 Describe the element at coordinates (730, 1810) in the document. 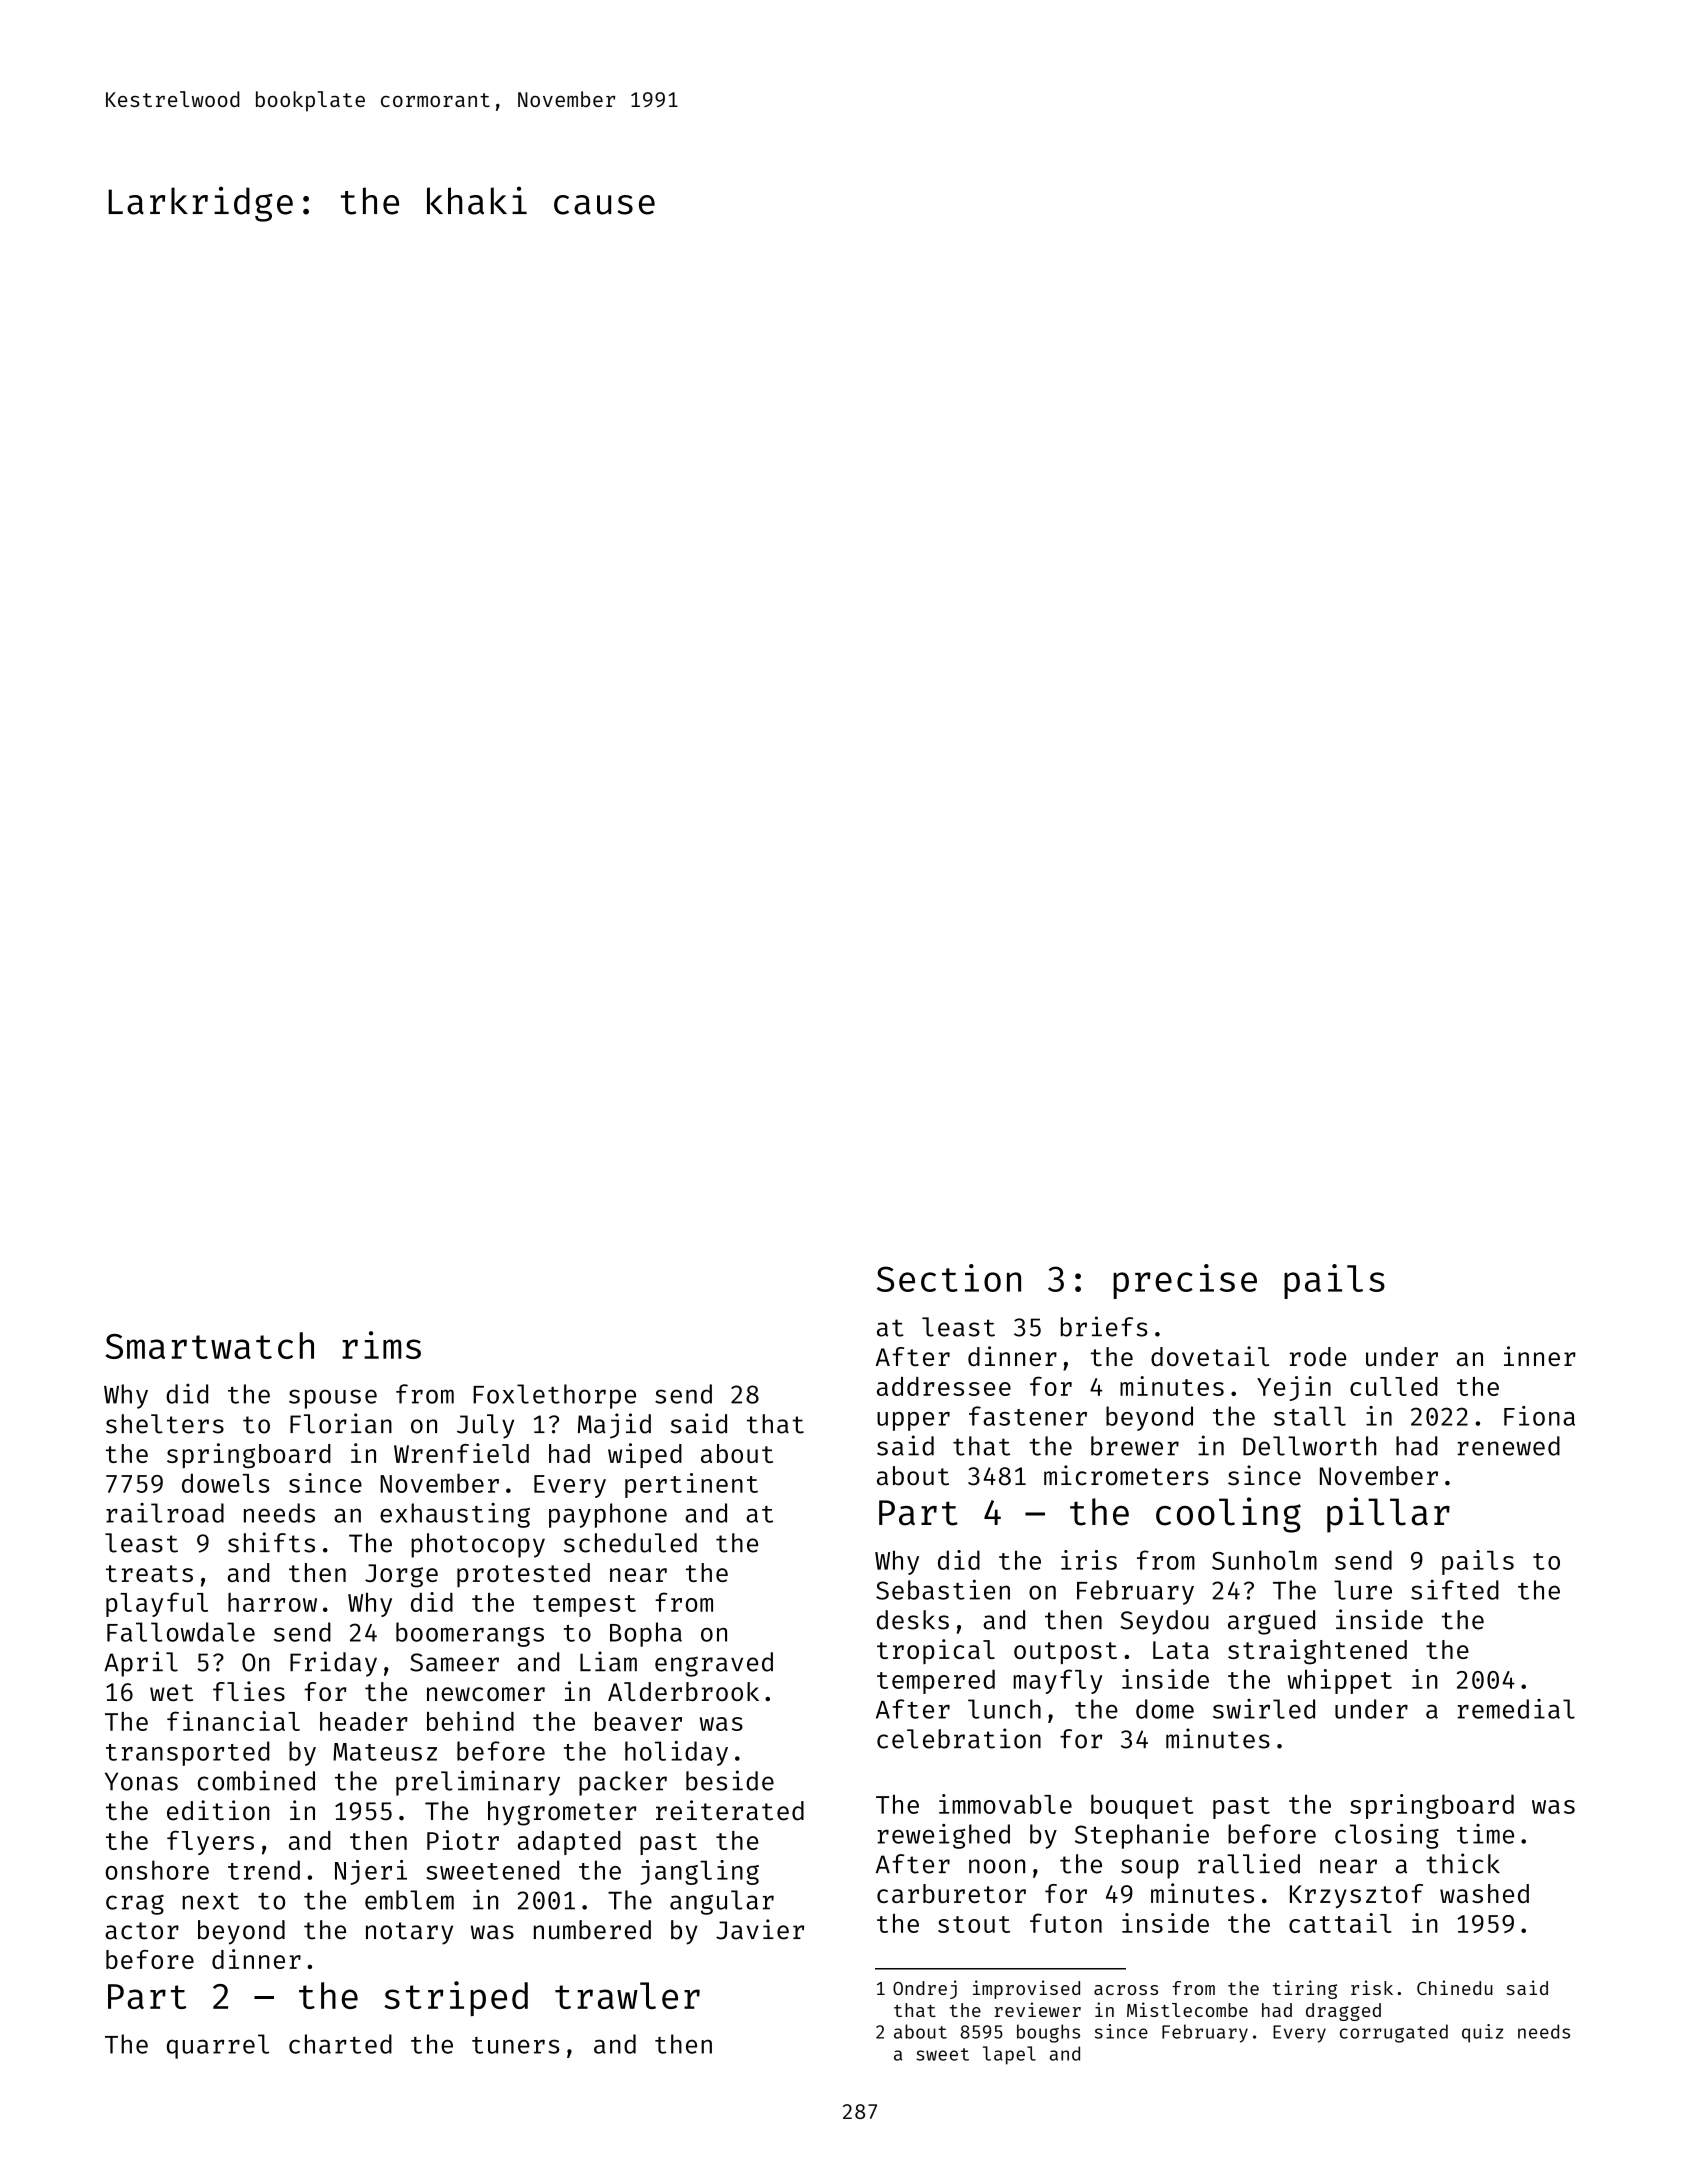

I see `reiterated` at that location.
